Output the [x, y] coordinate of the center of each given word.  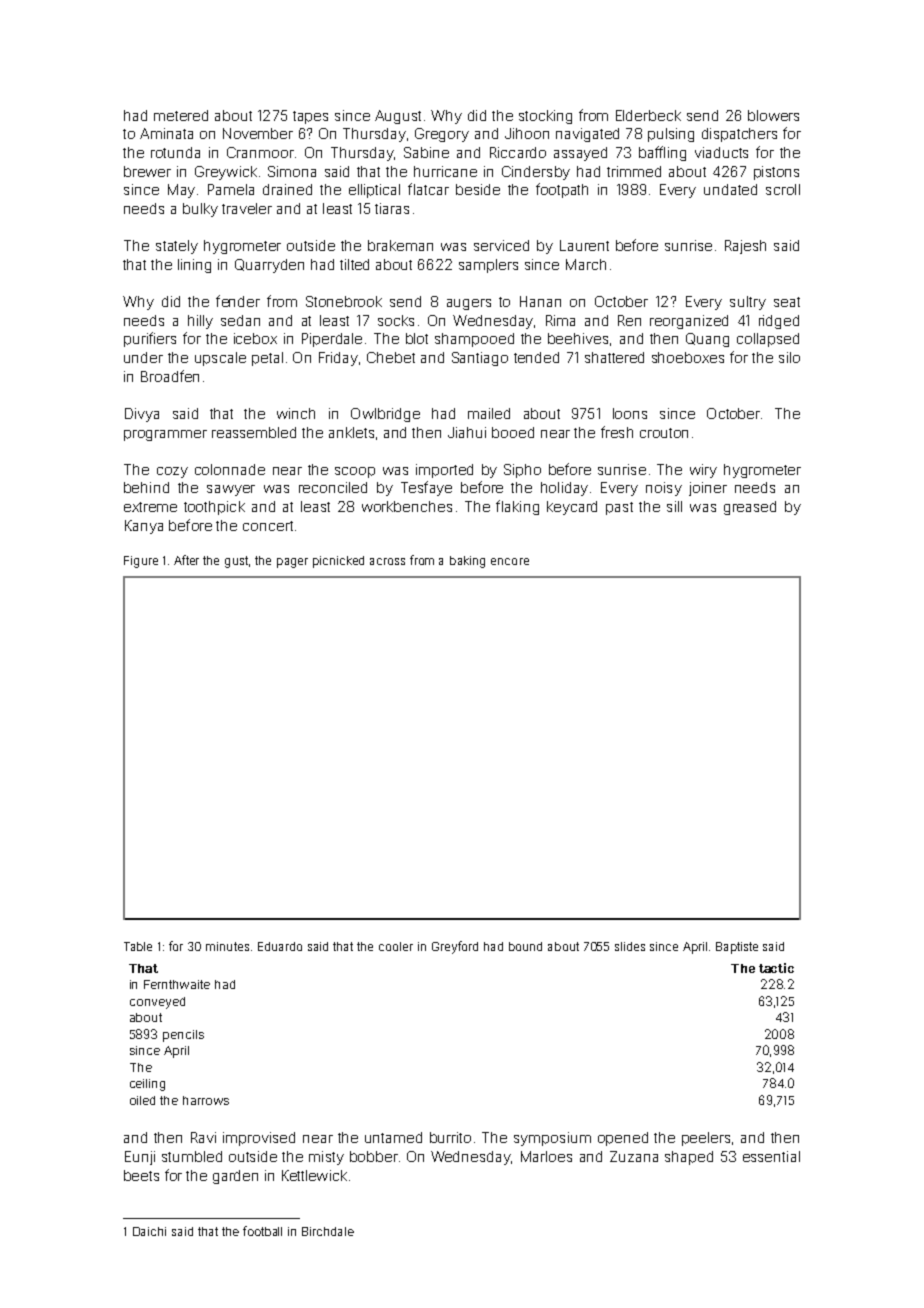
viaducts [721, 152]
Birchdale [328, 1231]
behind [146, 487]
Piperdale [332, 340]
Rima [560, 320]
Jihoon [527, 133]
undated [730, 189]
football [262, 1231]
